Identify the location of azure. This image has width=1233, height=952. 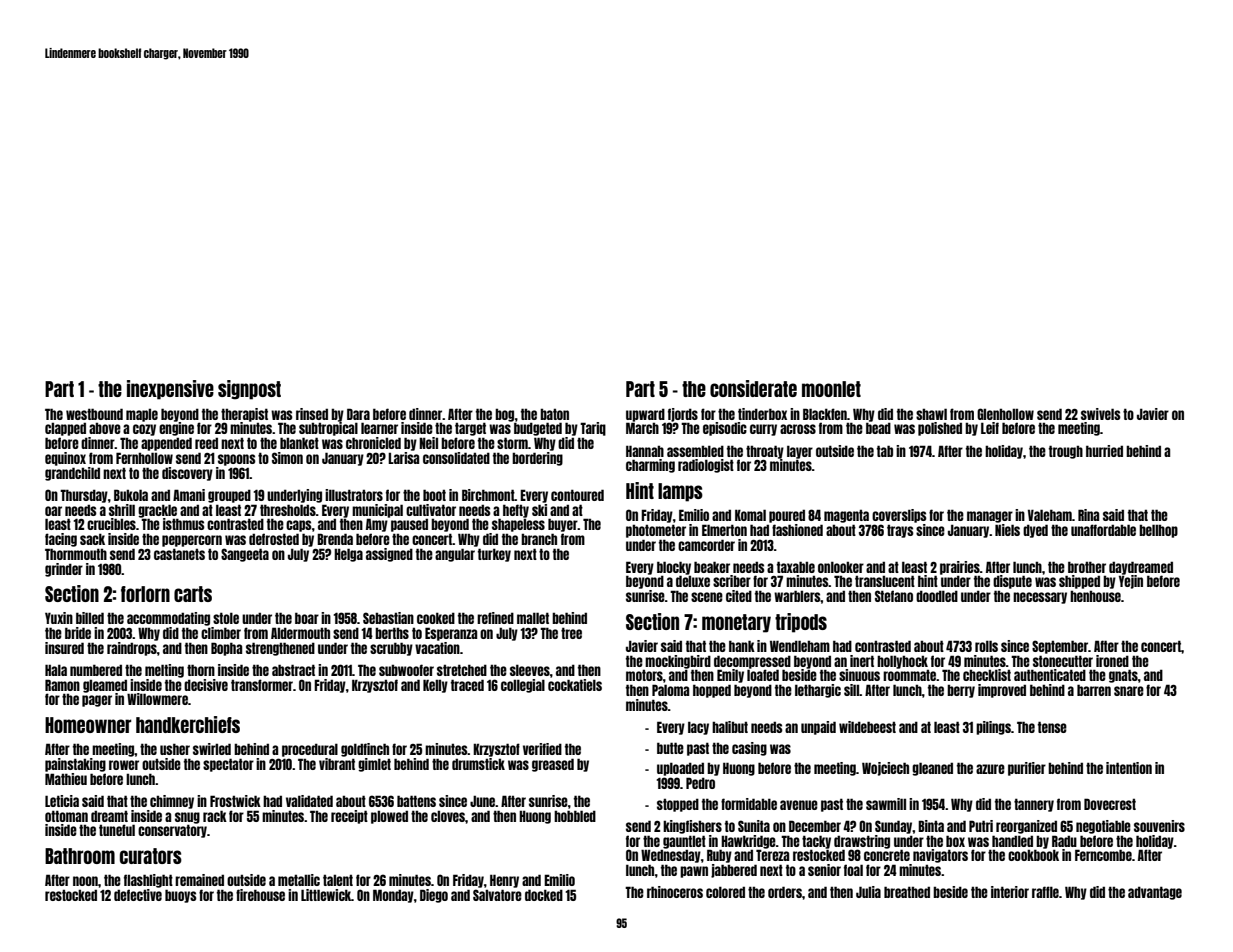
(990, 769).
